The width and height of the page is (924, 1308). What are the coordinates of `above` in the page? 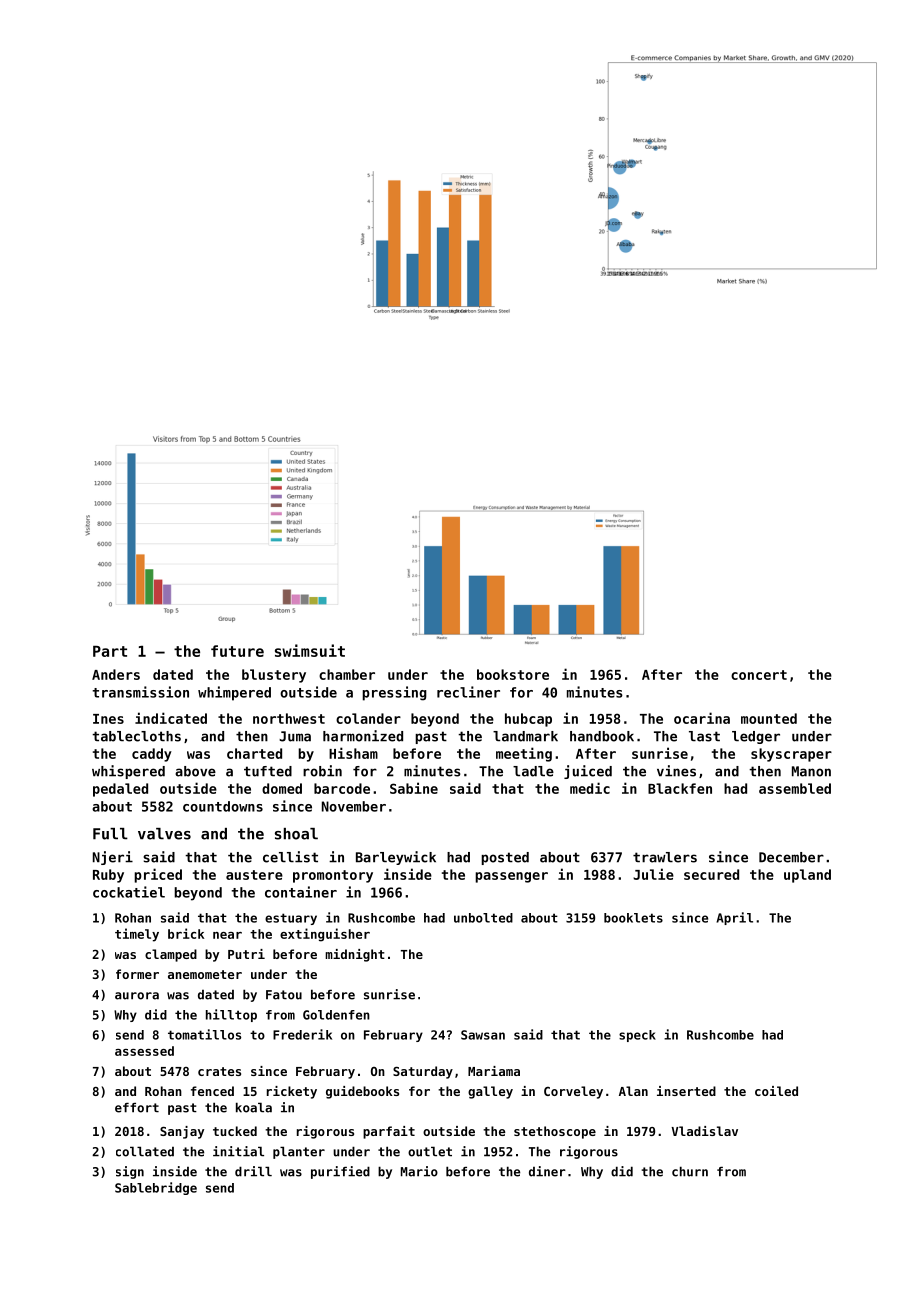 It's located at (195, 771).
